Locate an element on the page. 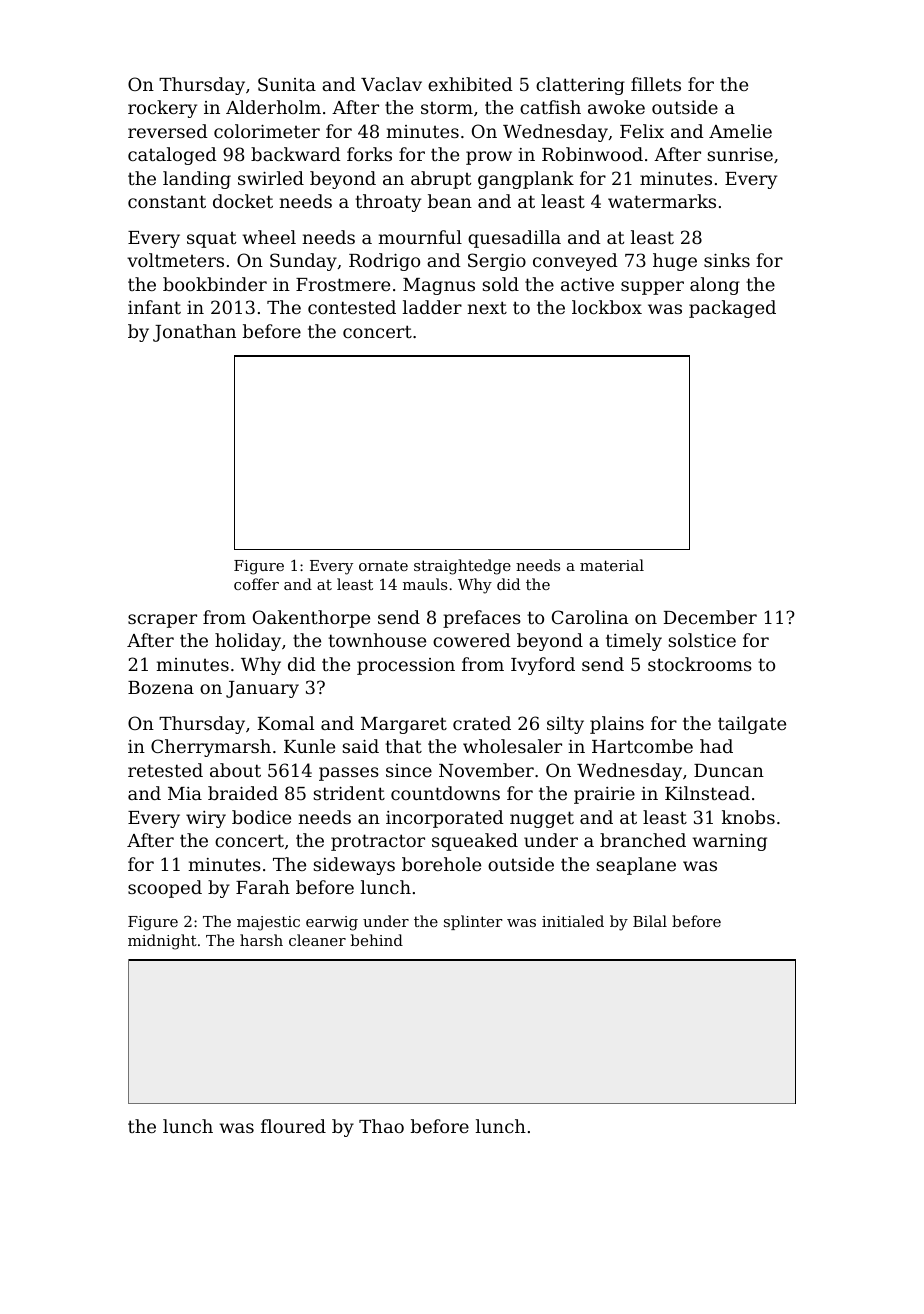 Image resolution: width=924 pixels, height=1314 pixels. floured is located at coordinates (293, 1126).
